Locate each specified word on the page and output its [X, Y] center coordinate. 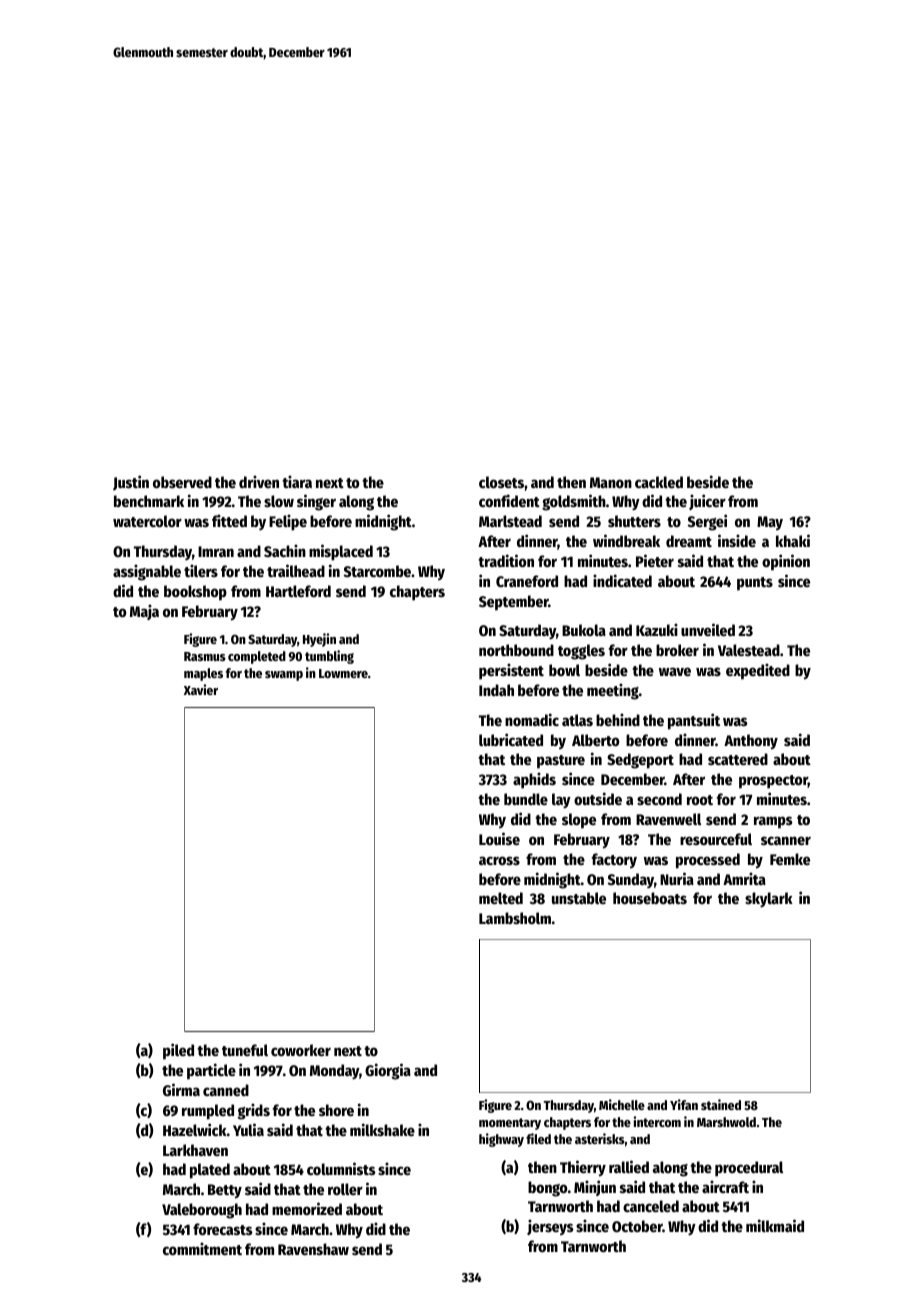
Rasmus [205, 656]
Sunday [631, 880]
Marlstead [510, 521]
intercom [657, 1121]
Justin [131, 483]
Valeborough [202, 1211]
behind [618, 719]
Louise [499, 838]
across [499, 860]
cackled [659, 482]
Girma [181, 1089]
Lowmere [343, 673]
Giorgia [388, 1071]
